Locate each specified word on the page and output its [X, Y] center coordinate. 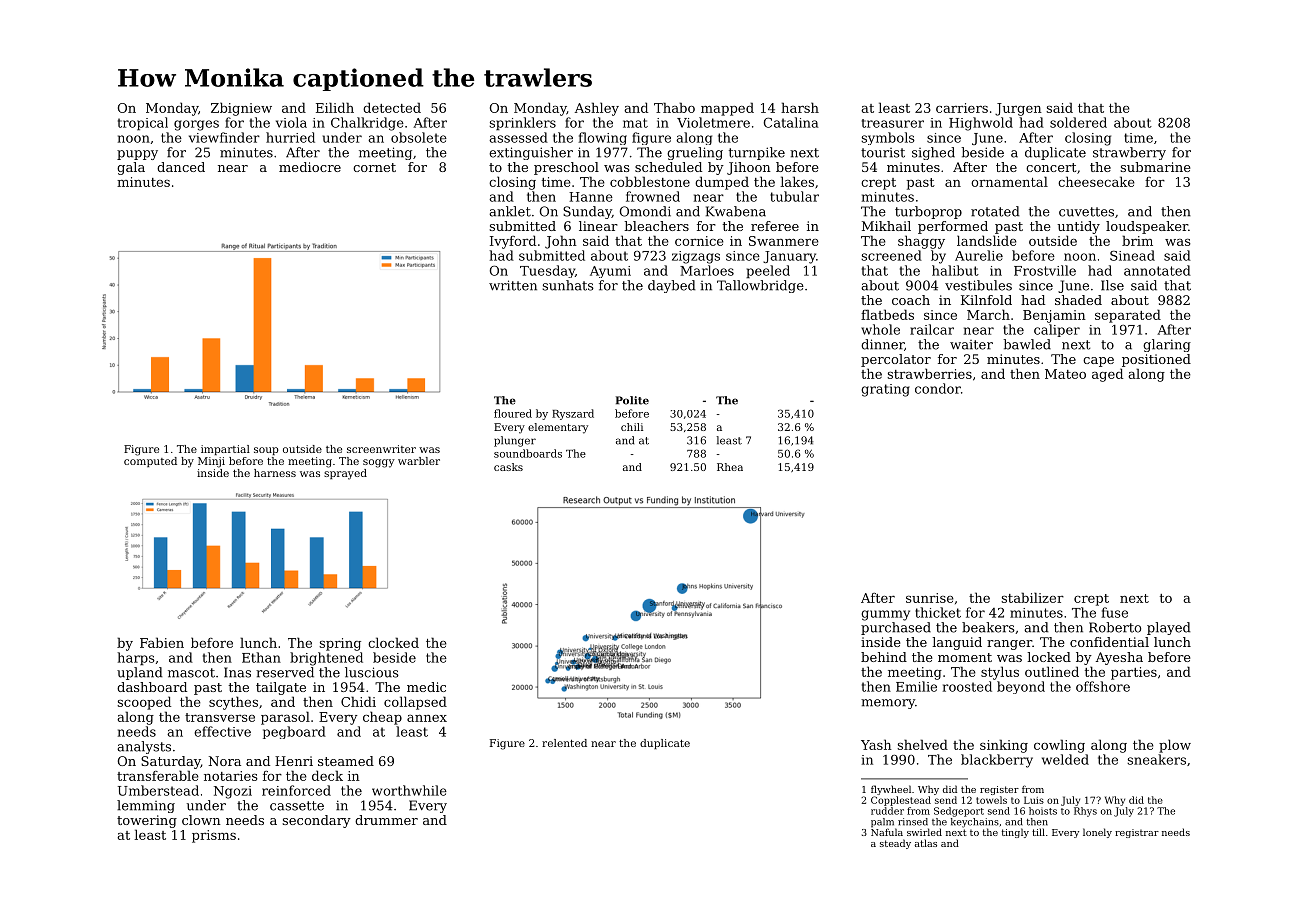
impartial [225, 450]
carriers [962, 108]
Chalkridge [367, 124]
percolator [896, 360]
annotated [1157, 270]
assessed [518, 137]
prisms [214, 836]
